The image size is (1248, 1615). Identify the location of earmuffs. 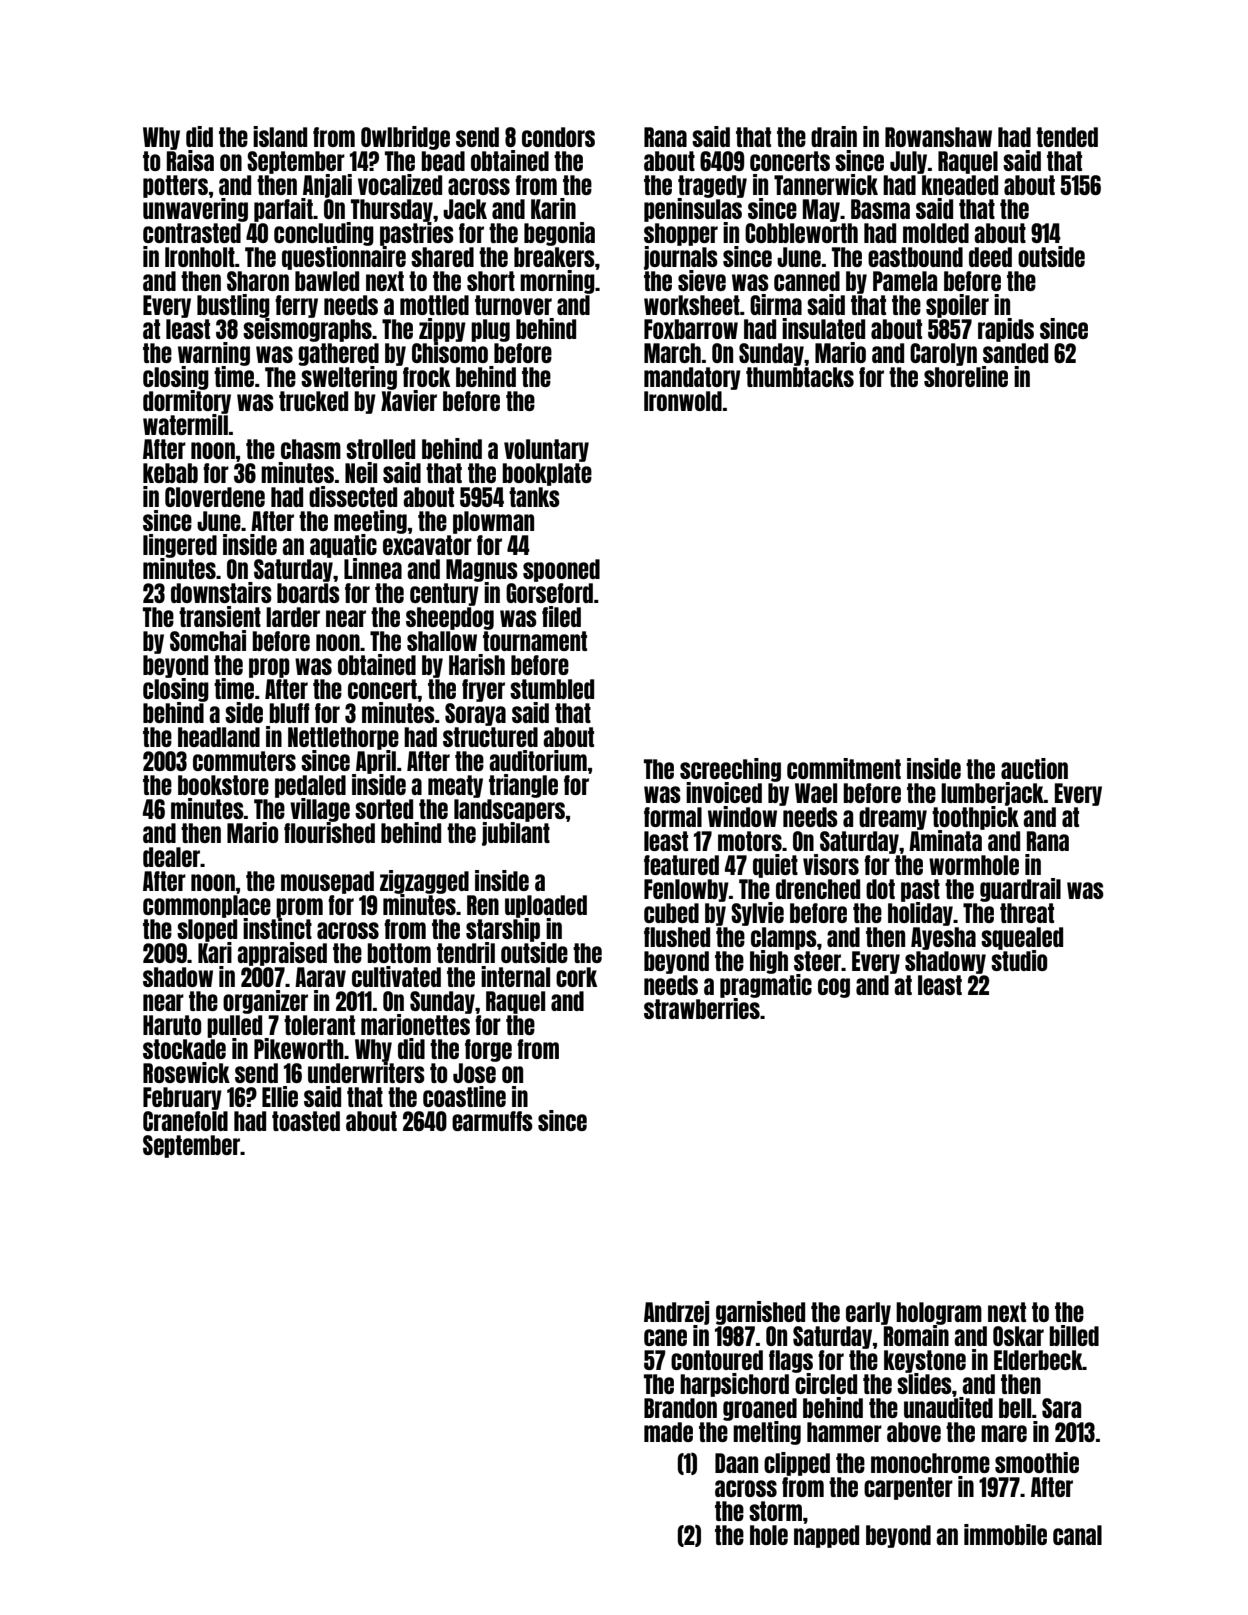
(492, 1121).
